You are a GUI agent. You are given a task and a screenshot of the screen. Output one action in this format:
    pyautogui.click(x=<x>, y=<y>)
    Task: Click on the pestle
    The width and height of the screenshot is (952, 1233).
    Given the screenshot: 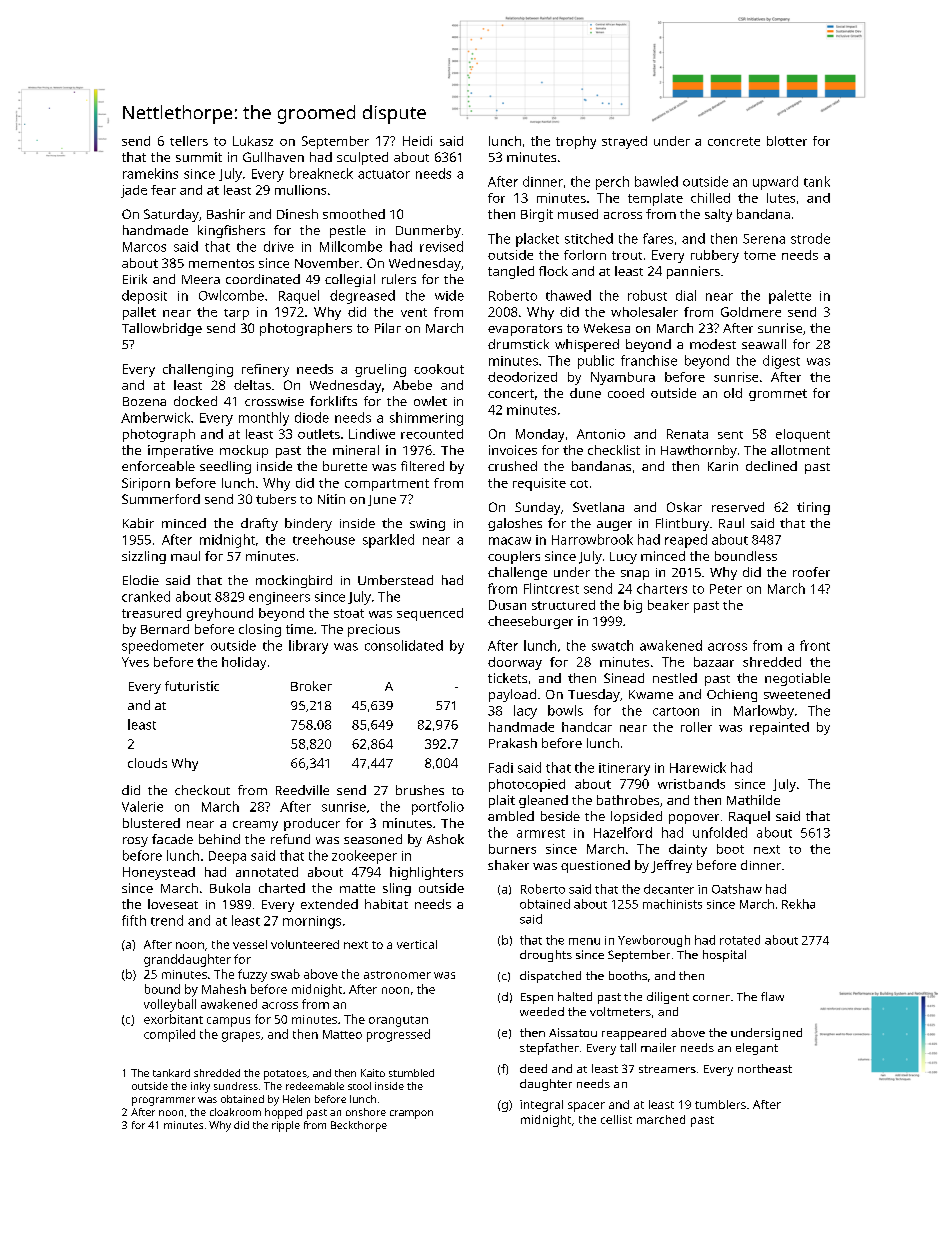 What is the action you would take?
    pyautogui.click(x=348, y=231)
